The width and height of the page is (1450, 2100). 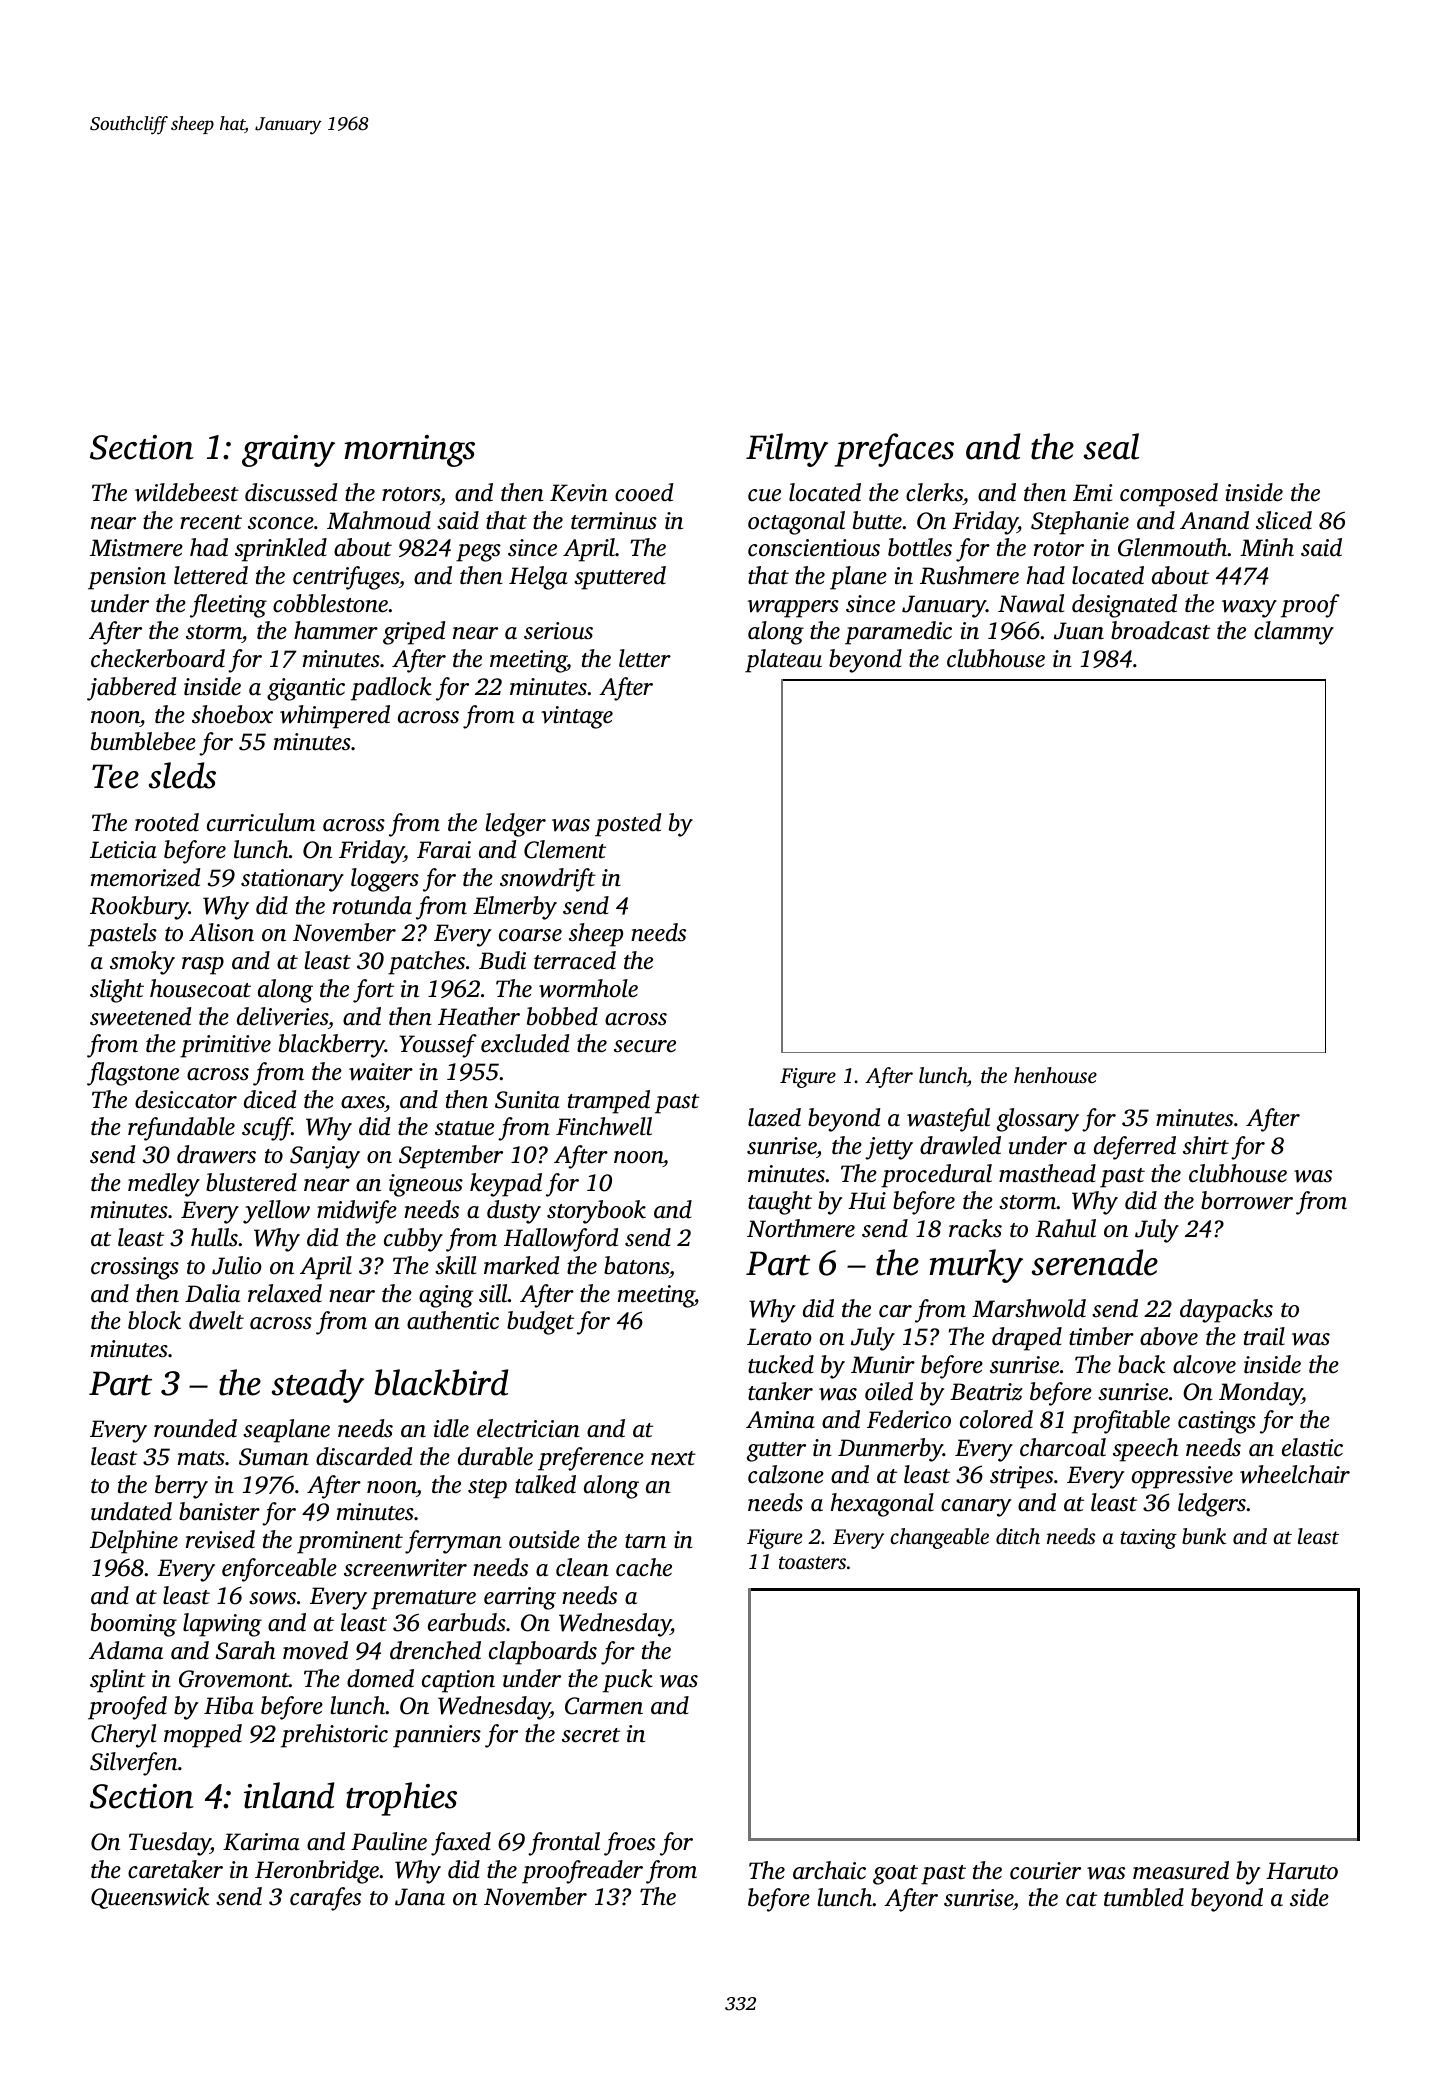 What do you see at coordinates (444, 850) in the page?
I see `Farai` at bounding box center [444, 850].
